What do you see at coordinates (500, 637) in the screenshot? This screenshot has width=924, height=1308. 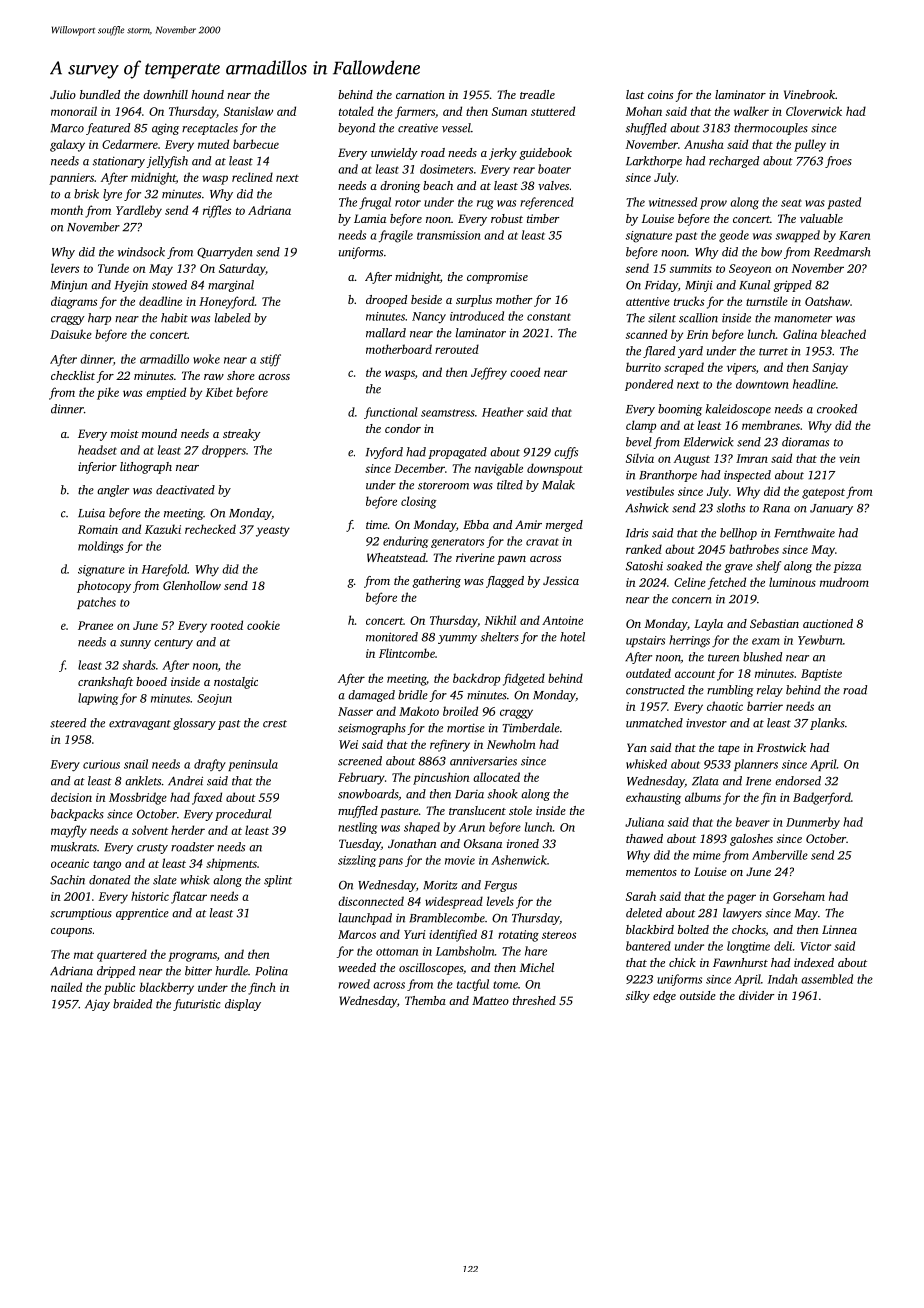 I see `shelters` at bounding box center [500, 637].
